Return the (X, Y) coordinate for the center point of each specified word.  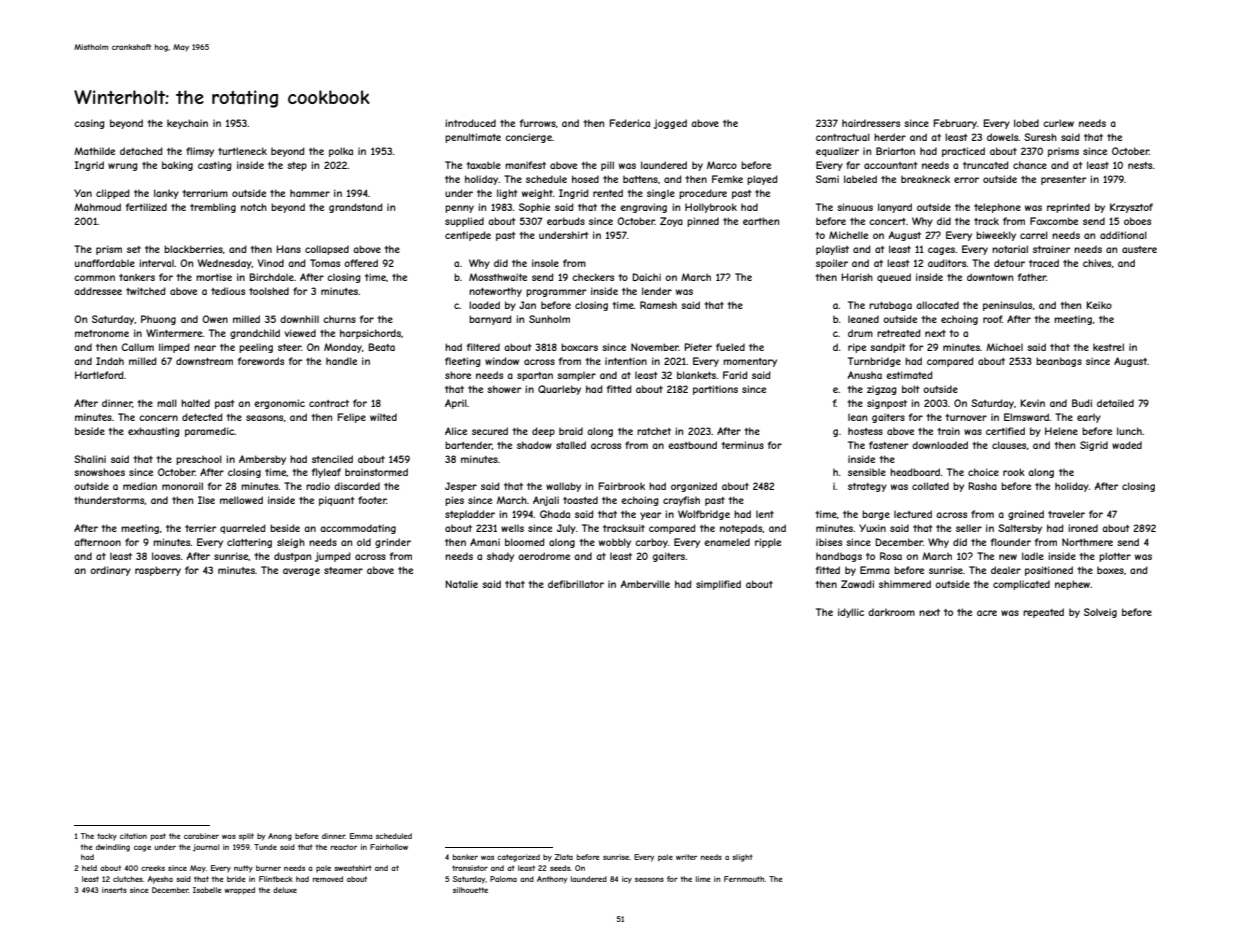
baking (177, 166)
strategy (867, 487)
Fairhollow (389, 847)
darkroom (891, 612)
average (301, 572)
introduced (470, 123)
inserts (114, 890)
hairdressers (871, 123)
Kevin (1032, 403)
